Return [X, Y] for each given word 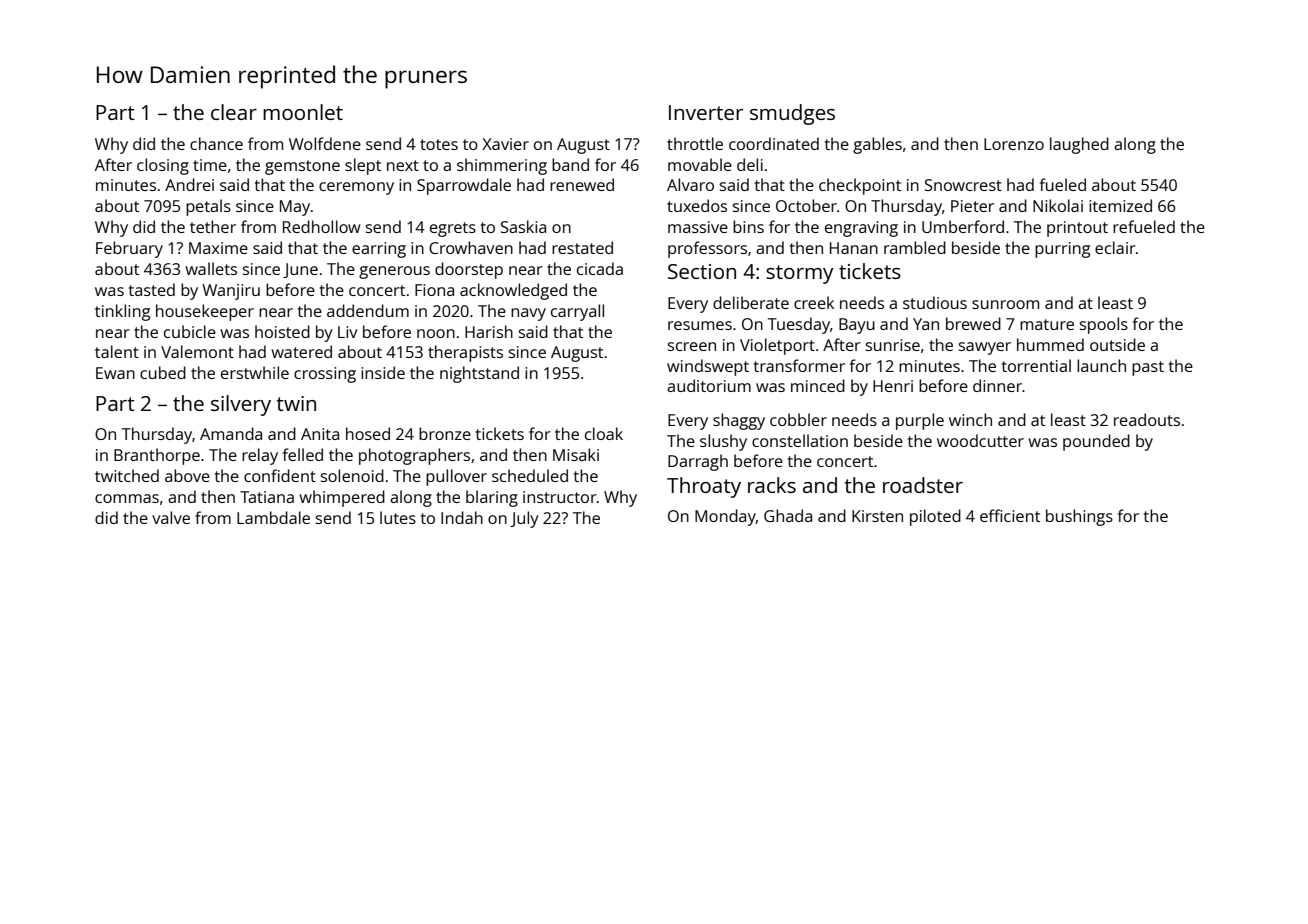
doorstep [469, 270]
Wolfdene [325, 143]
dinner [997, 385]
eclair [1115, 247]
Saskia [523, 226]
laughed [1079, 145]
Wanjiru [231, 292]
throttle [695, 143]
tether [213, 226]
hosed [368, 433]
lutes [398, 517]
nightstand [479, 374]
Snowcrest [963, 185]
